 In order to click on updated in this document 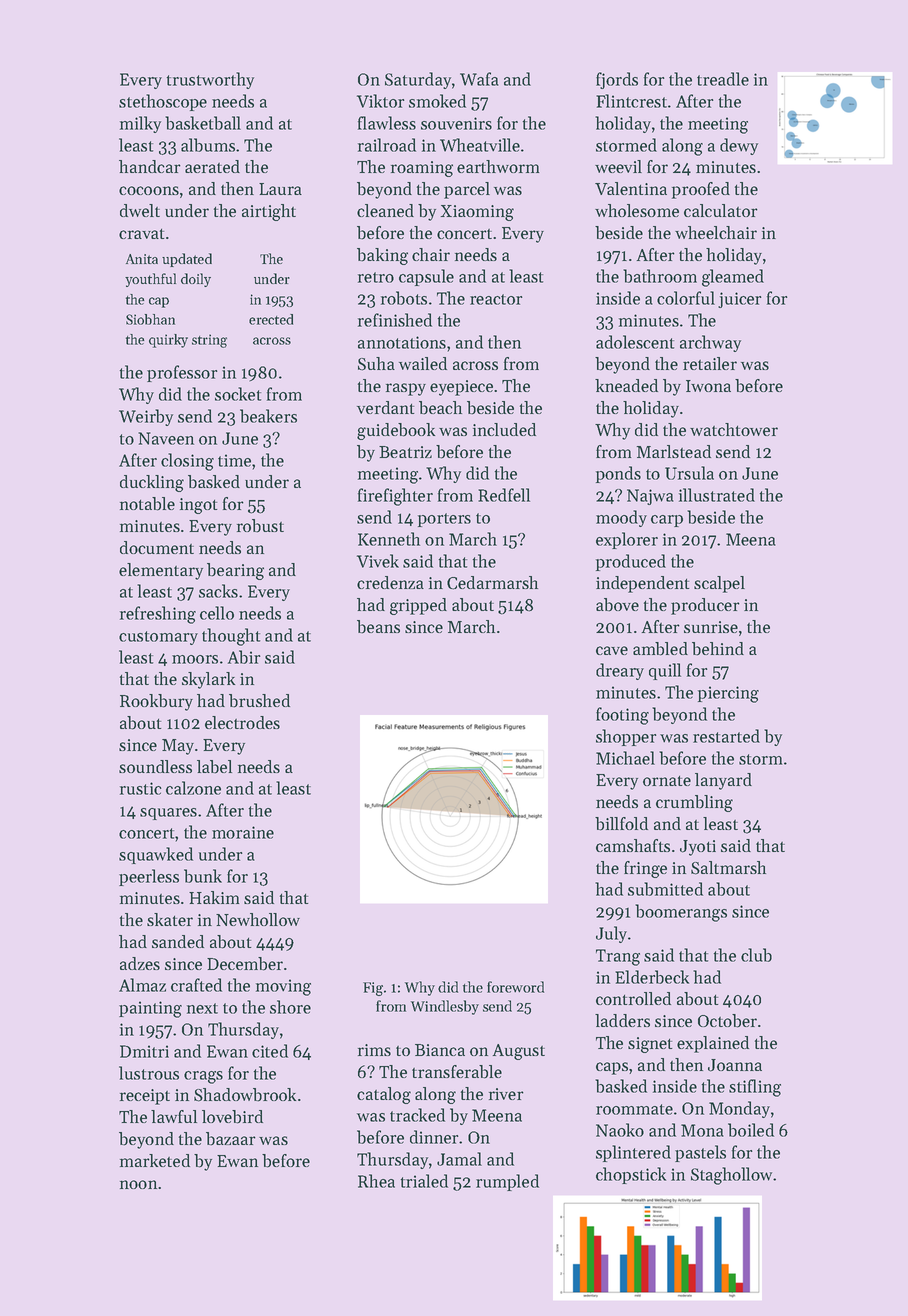, I will do `click(187, 260)`.
